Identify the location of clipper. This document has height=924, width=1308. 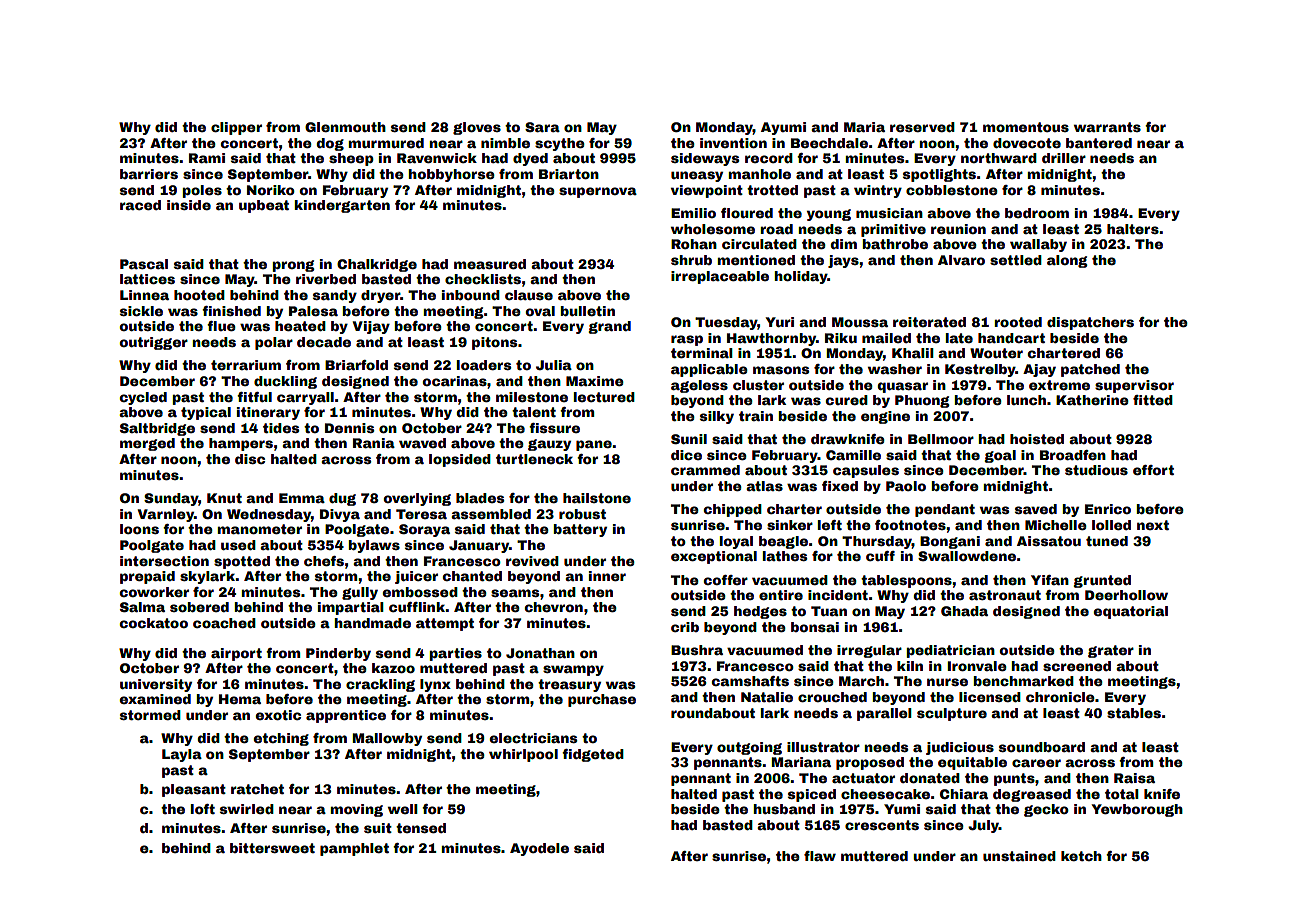
(236, 128).
